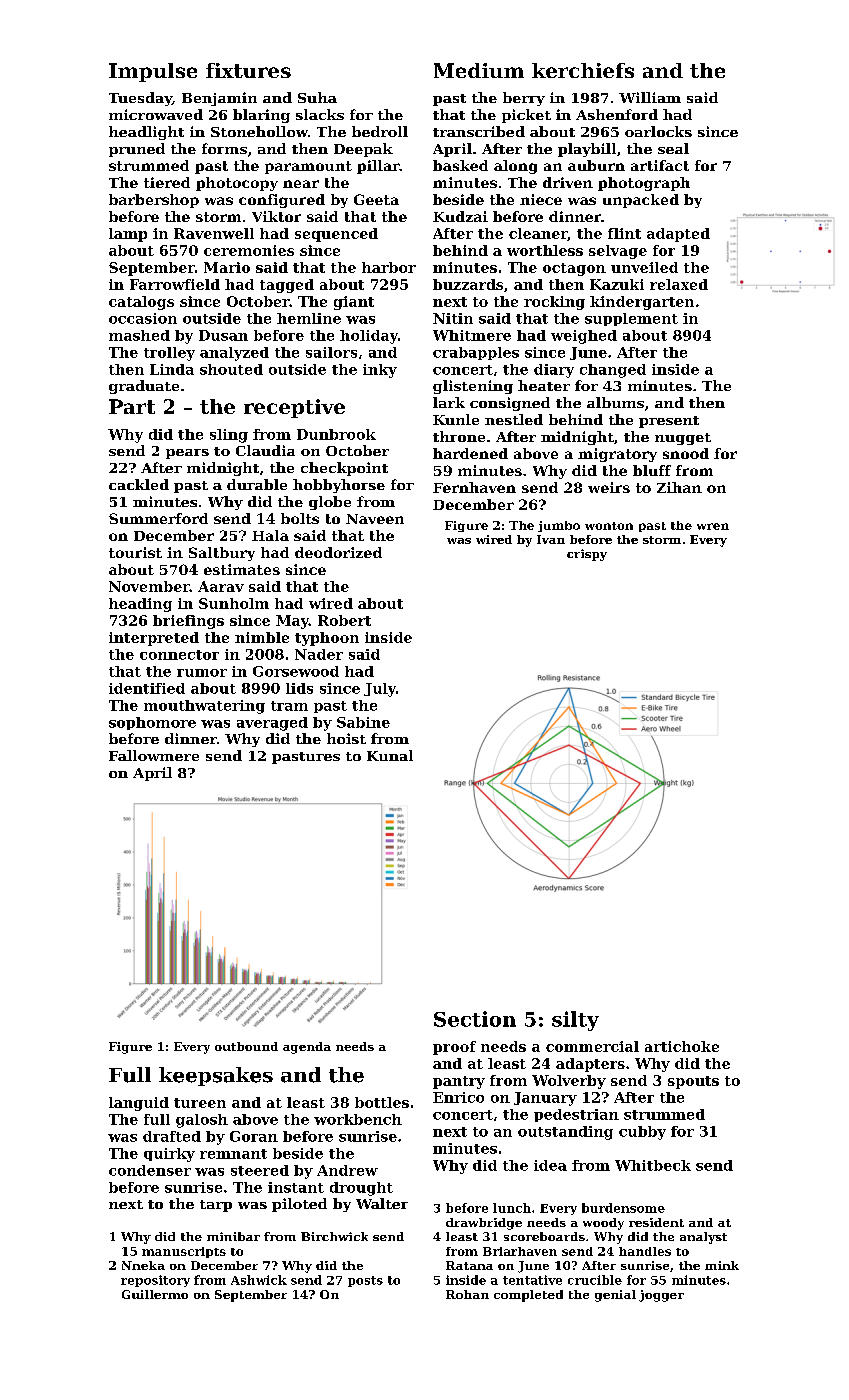 The height and width of the screenshot is (1400, 849). What do you see at coordinates (554, 371) in the screenshot?
I see `diary` at bounding box center [554, 371].
